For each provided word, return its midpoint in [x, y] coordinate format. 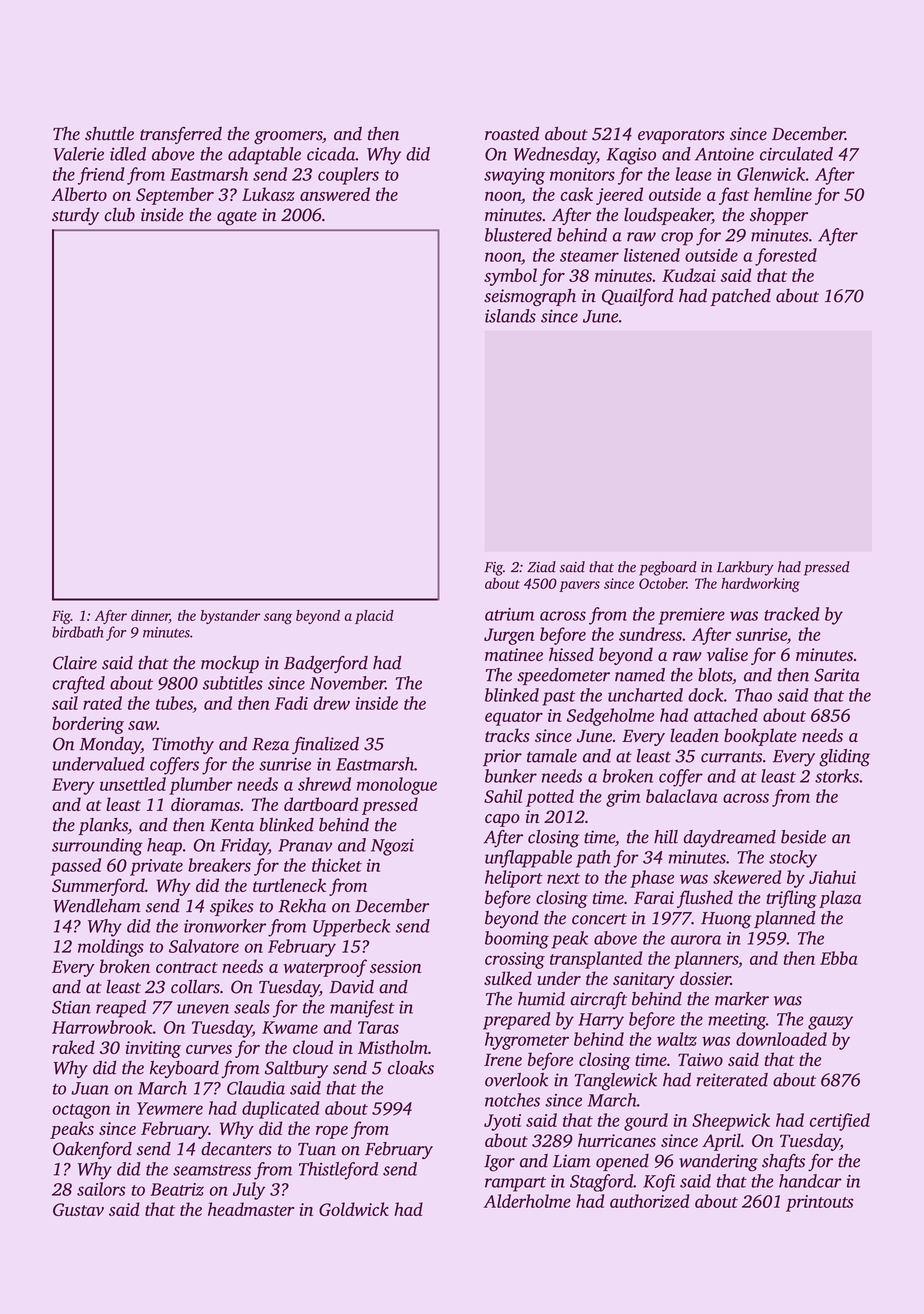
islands [510, 316]
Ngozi [392, 847]
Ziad [541, 567]
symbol [510, 277]
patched [740, 297]
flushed [705, 899]
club [119, 215]
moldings [111, 948]
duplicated [281, 1110]
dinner [150, 616]
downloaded [781, 1039]
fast [734, 196]
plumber [201, 786]
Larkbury [745, 568]
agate [237, 218]
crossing [515, 960]
